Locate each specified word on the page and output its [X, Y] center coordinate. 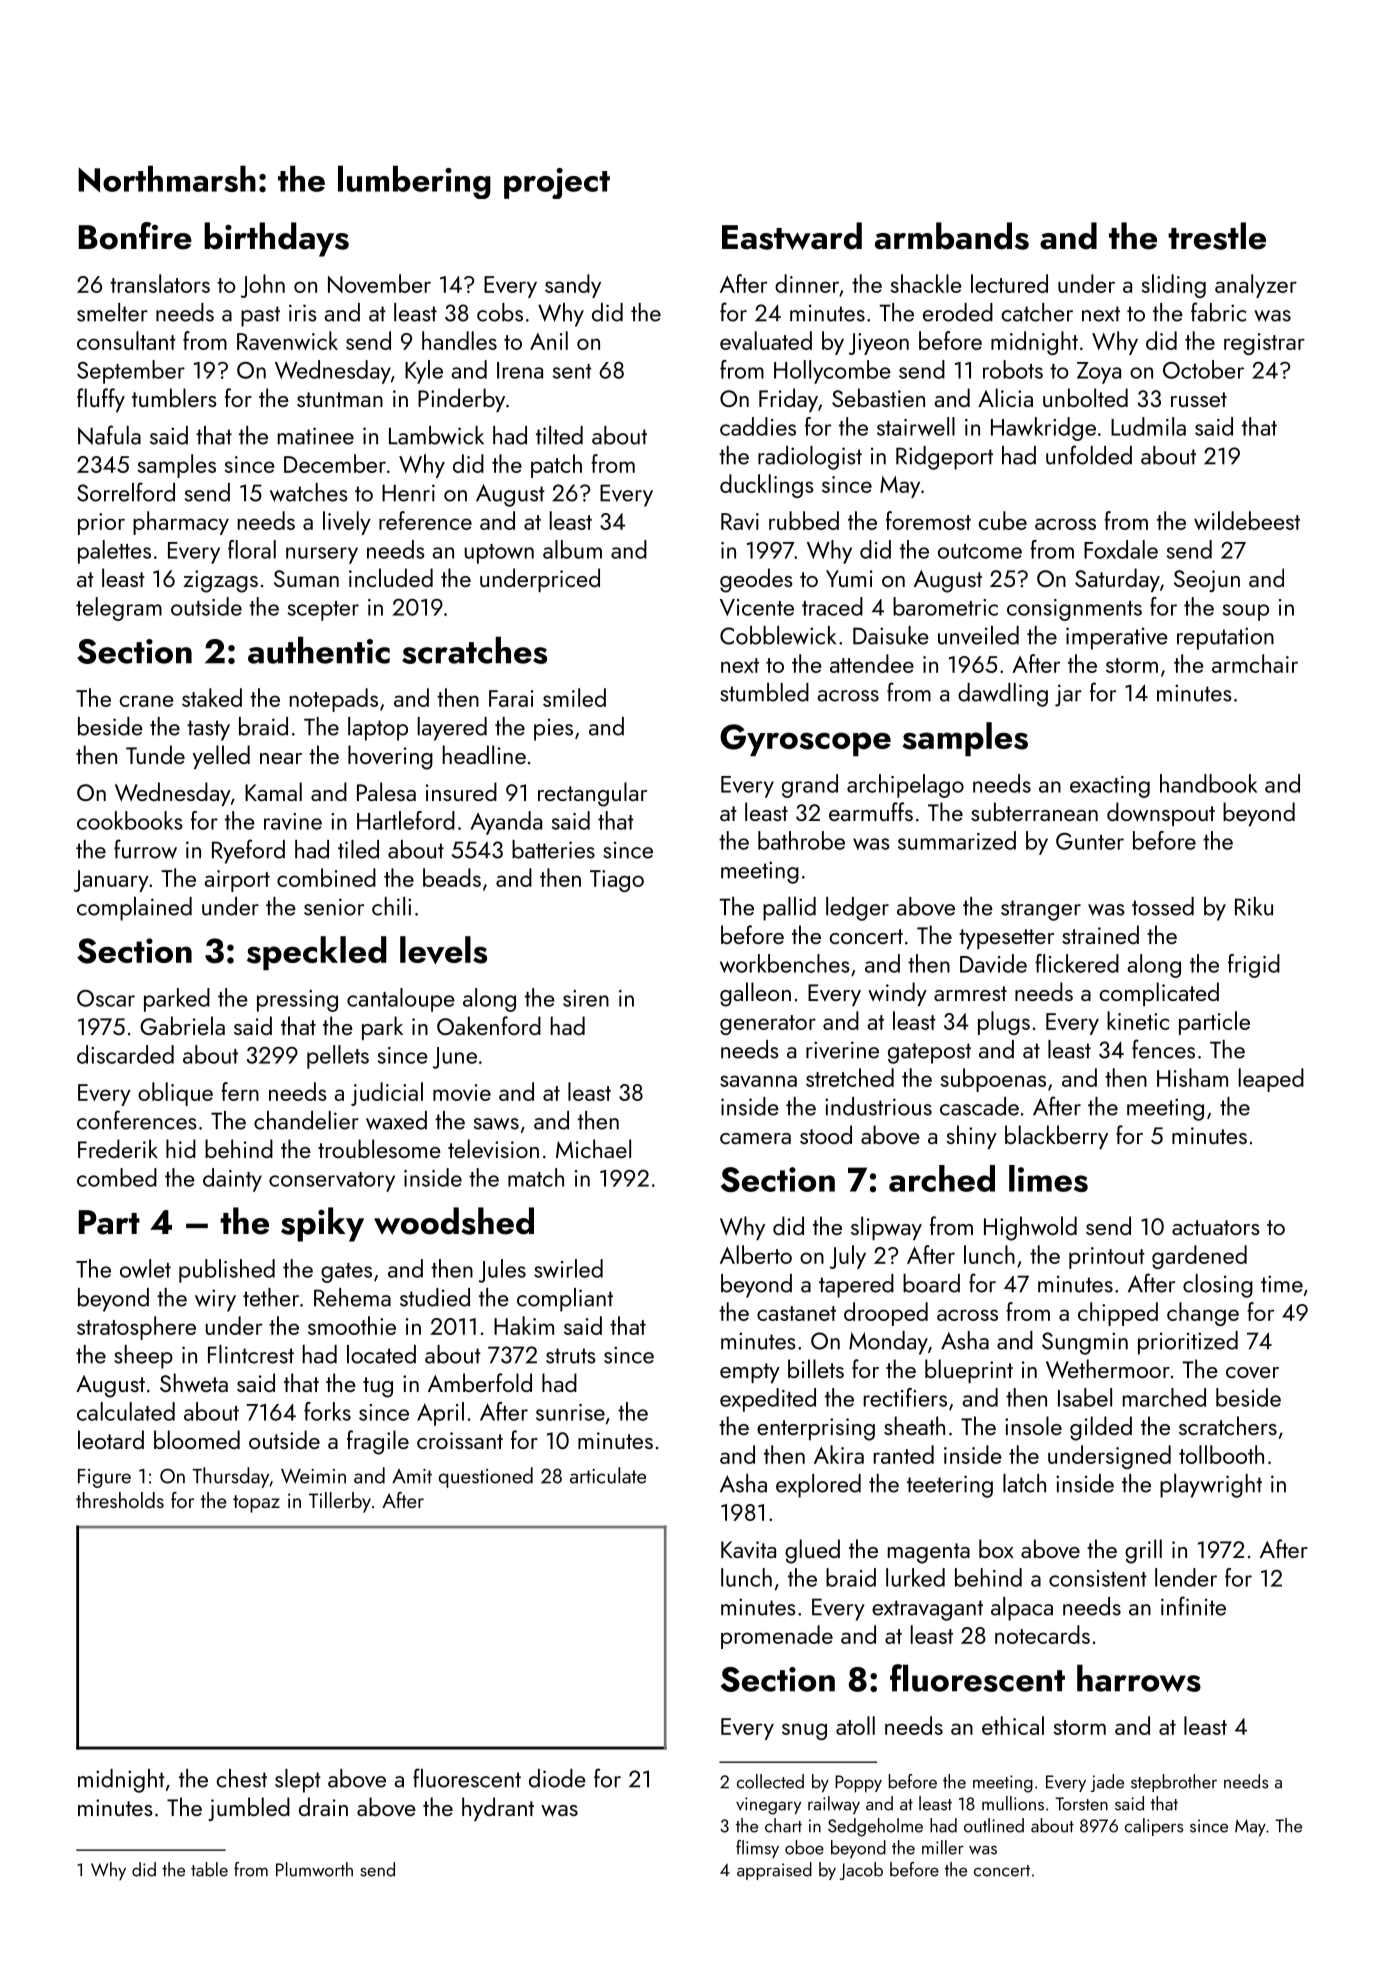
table [209, 1869]
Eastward [792, 236]
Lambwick [436, 435]
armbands [952, 236]
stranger [1041, 910]
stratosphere [136, 1328]
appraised [774, 1871]
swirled [568, 1268]
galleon [755, 994]
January [111, 881]
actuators [1216, 1227]
